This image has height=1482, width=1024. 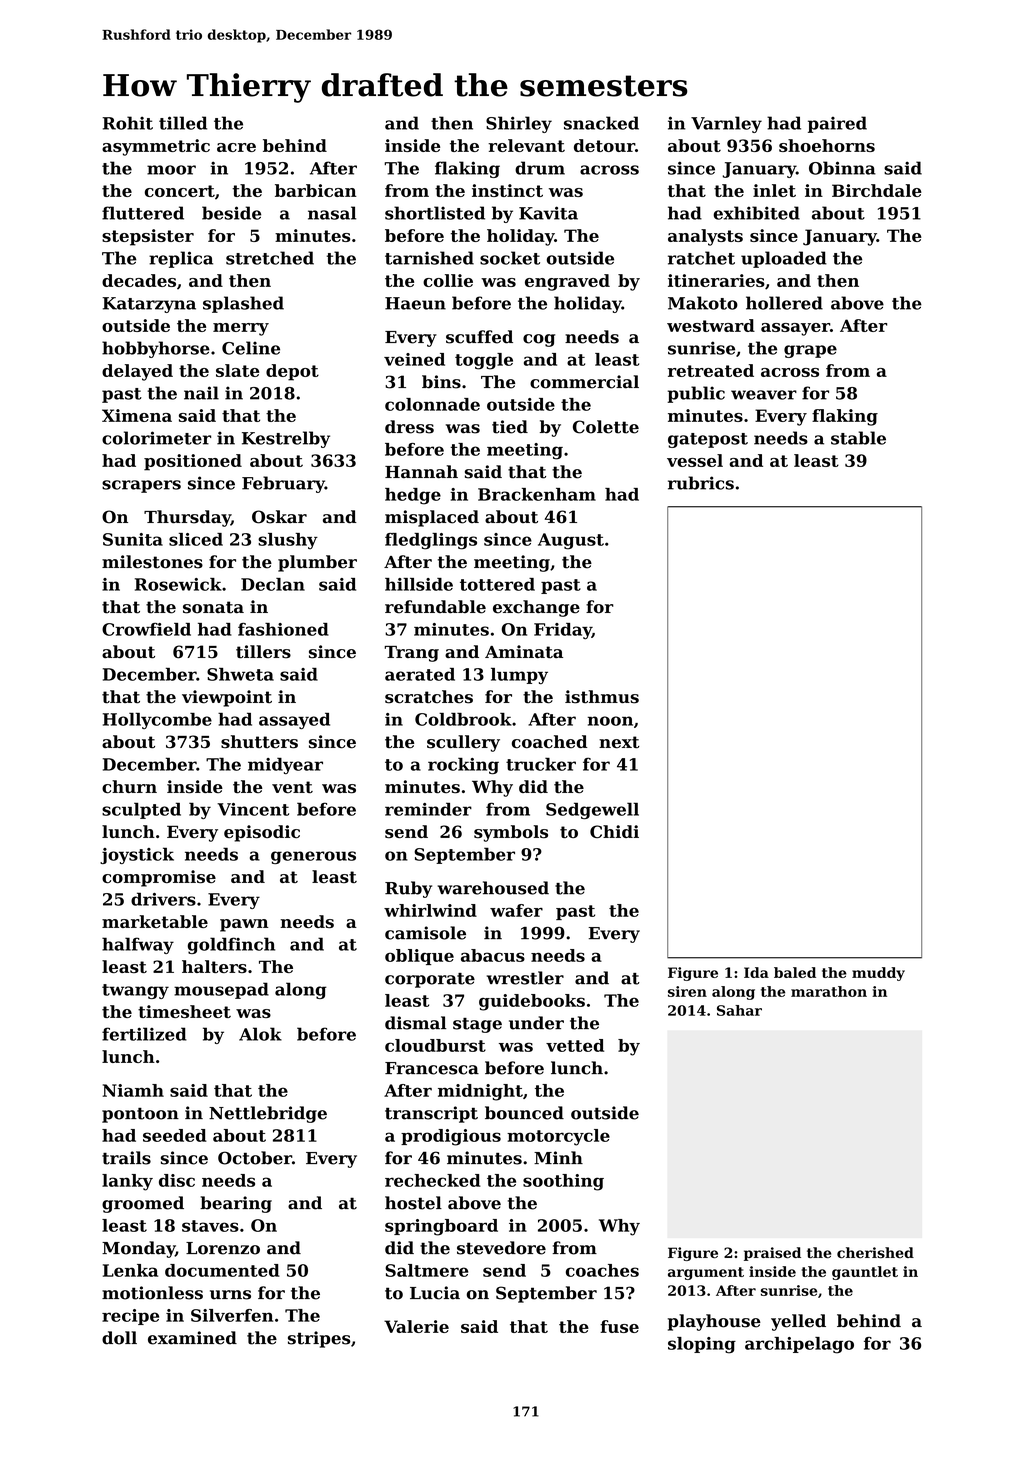 What do you see at coordinates (146, 629) in the image?
I see `Crowfield` at bounding box center [146, 629].
